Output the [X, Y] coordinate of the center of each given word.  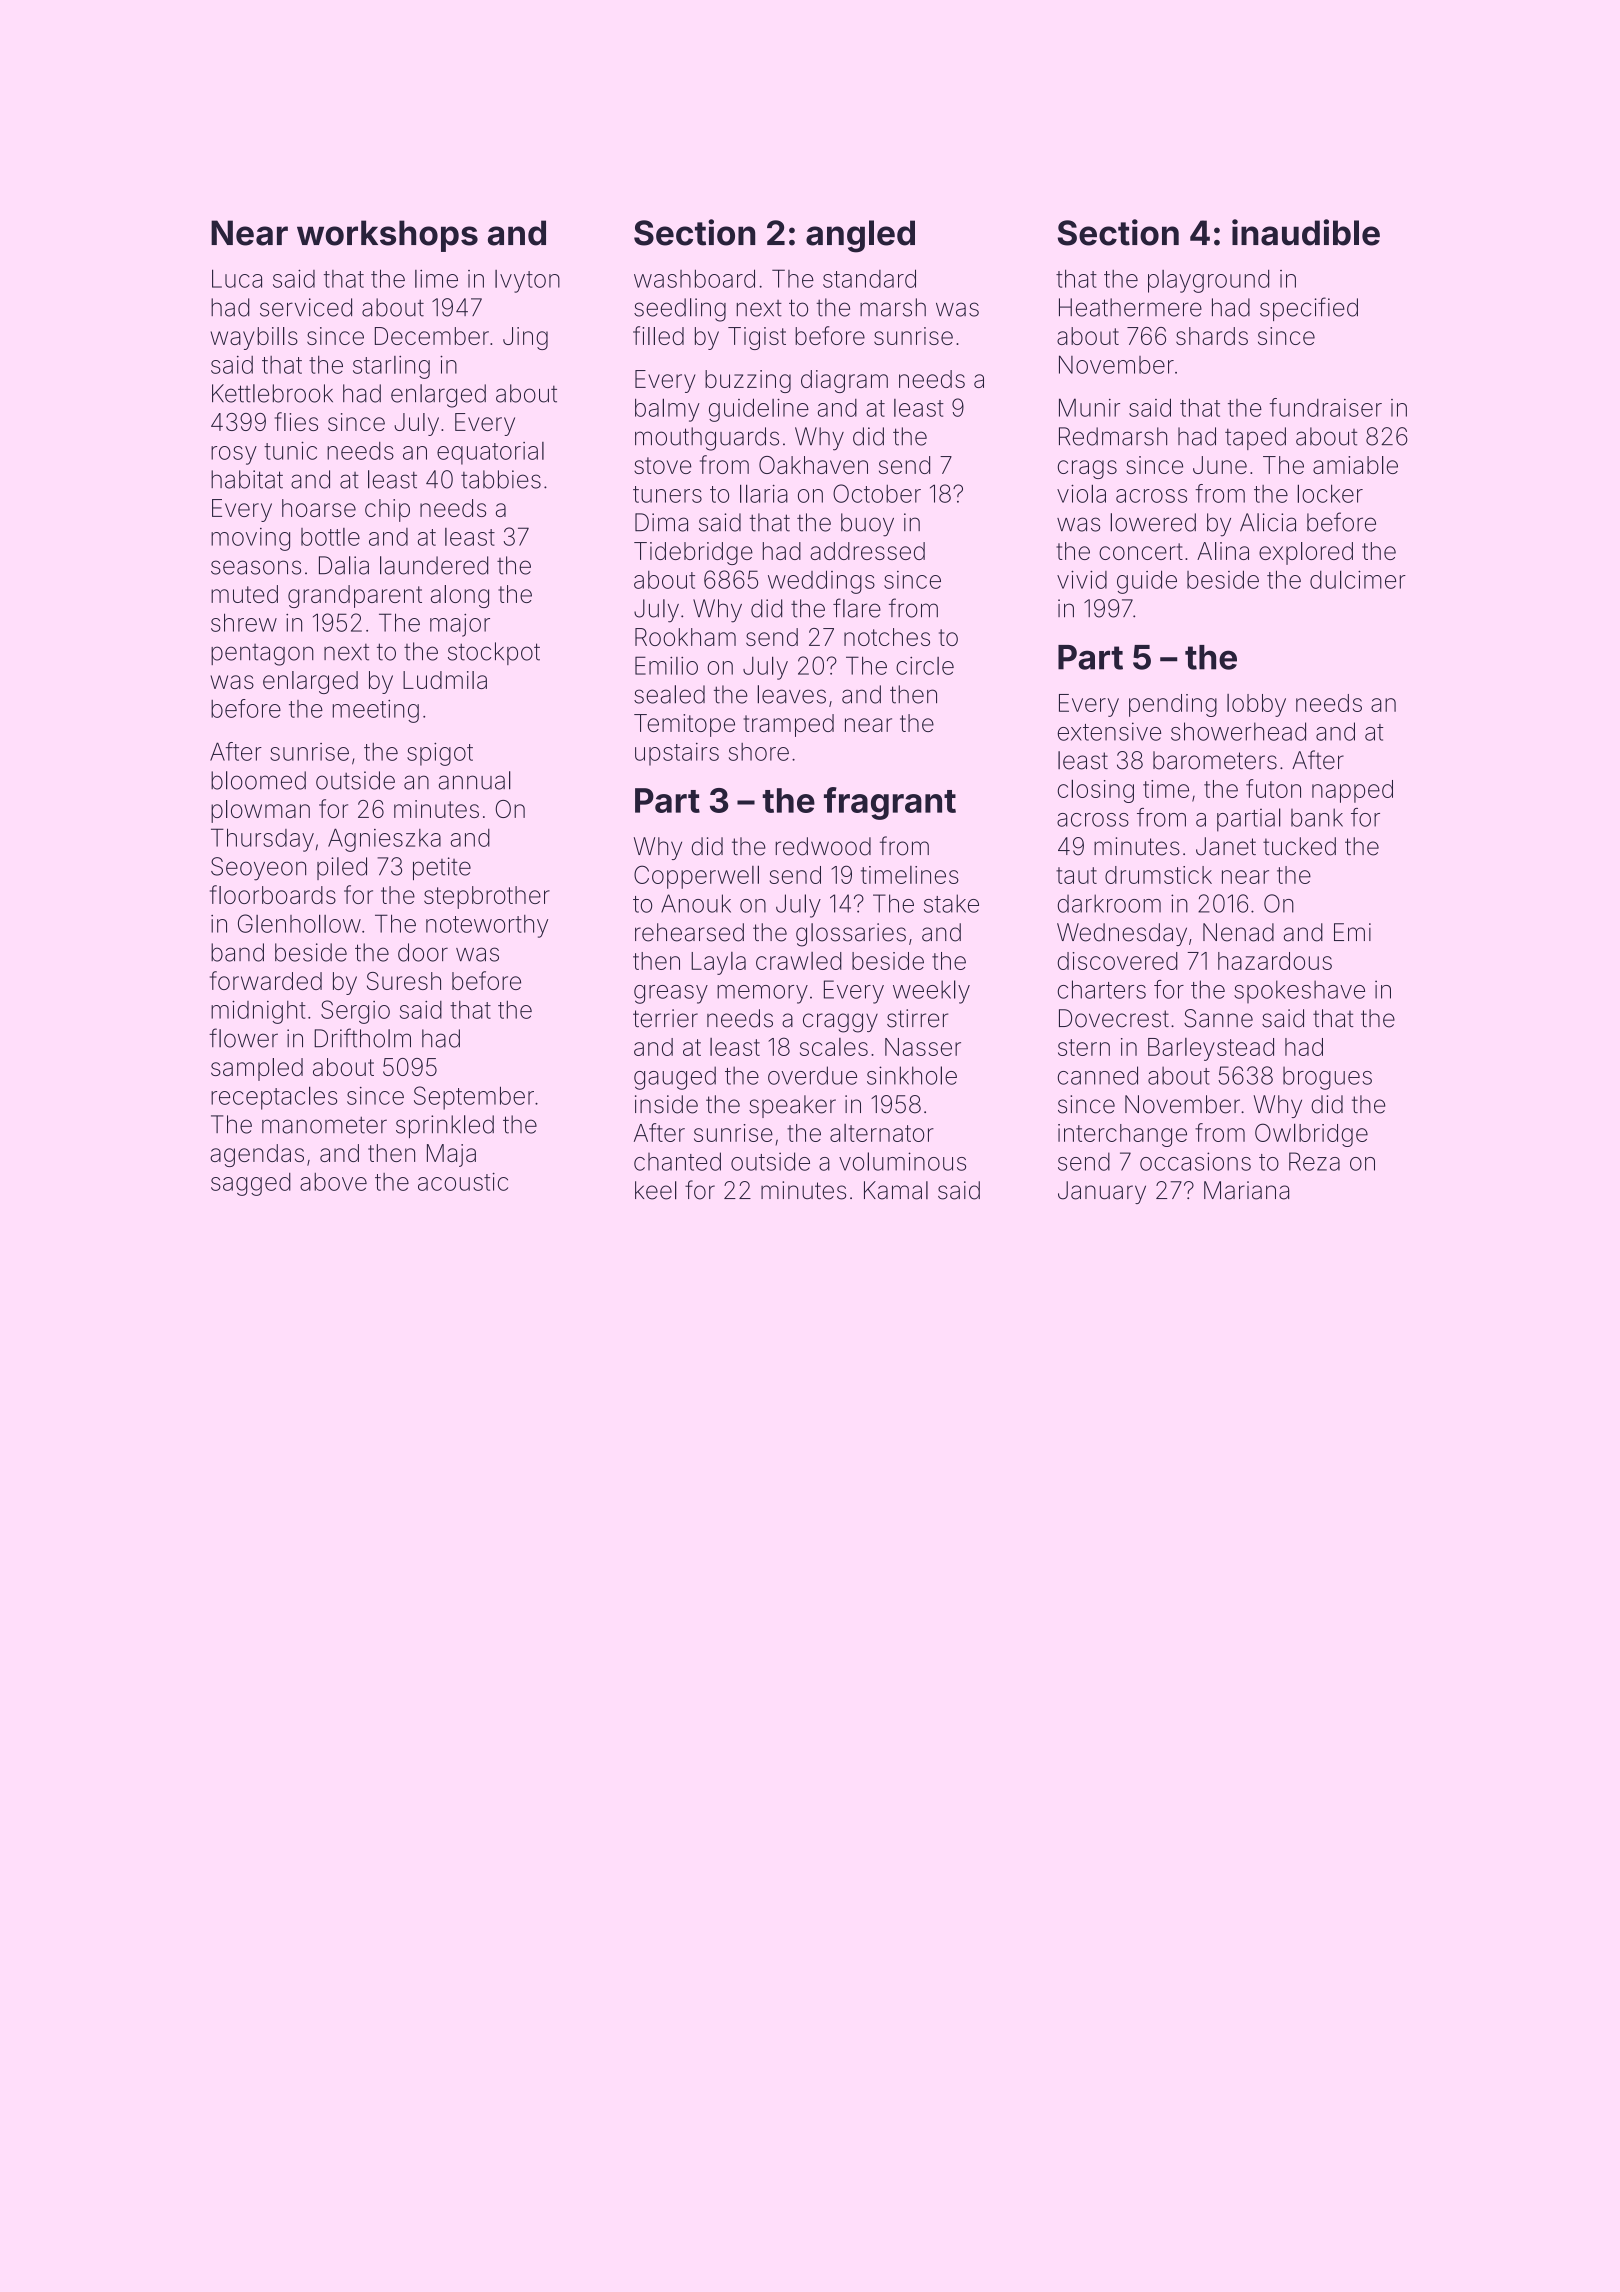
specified [1309, 309]
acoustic [463, 1182]
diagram [844, 381]
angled [860, 236]
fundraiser [1325, 407]
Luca [237, 278]
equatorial [490, 453]
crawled [799, 961]
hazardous [1275, 961]
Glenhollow [299, 923]
